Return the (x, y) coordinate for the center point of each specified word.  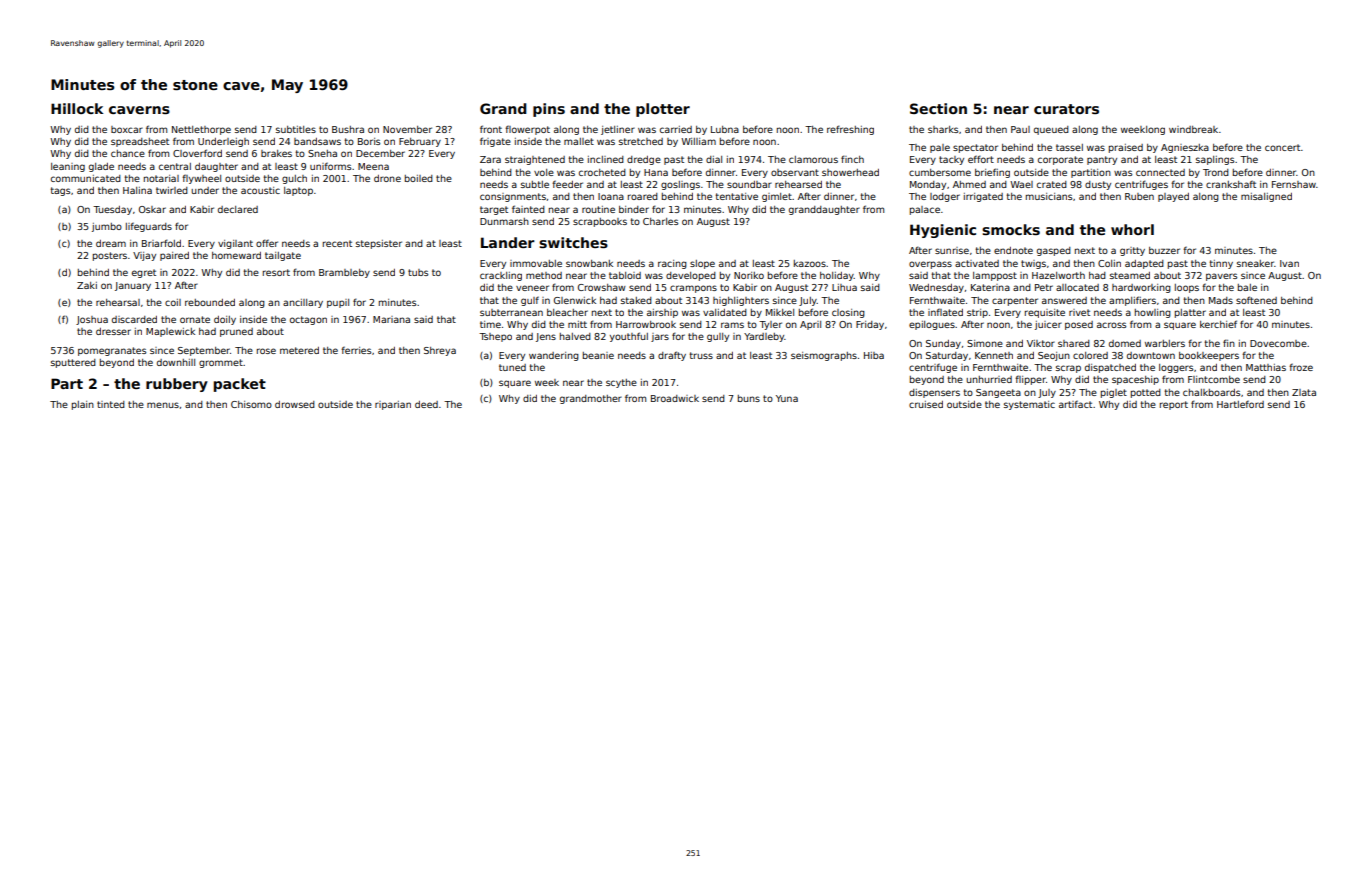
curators (1066, 109)
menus (163, 405)
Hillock (77, 108)
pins (549, 110)
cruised (926, 404)
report (1174, 405)
